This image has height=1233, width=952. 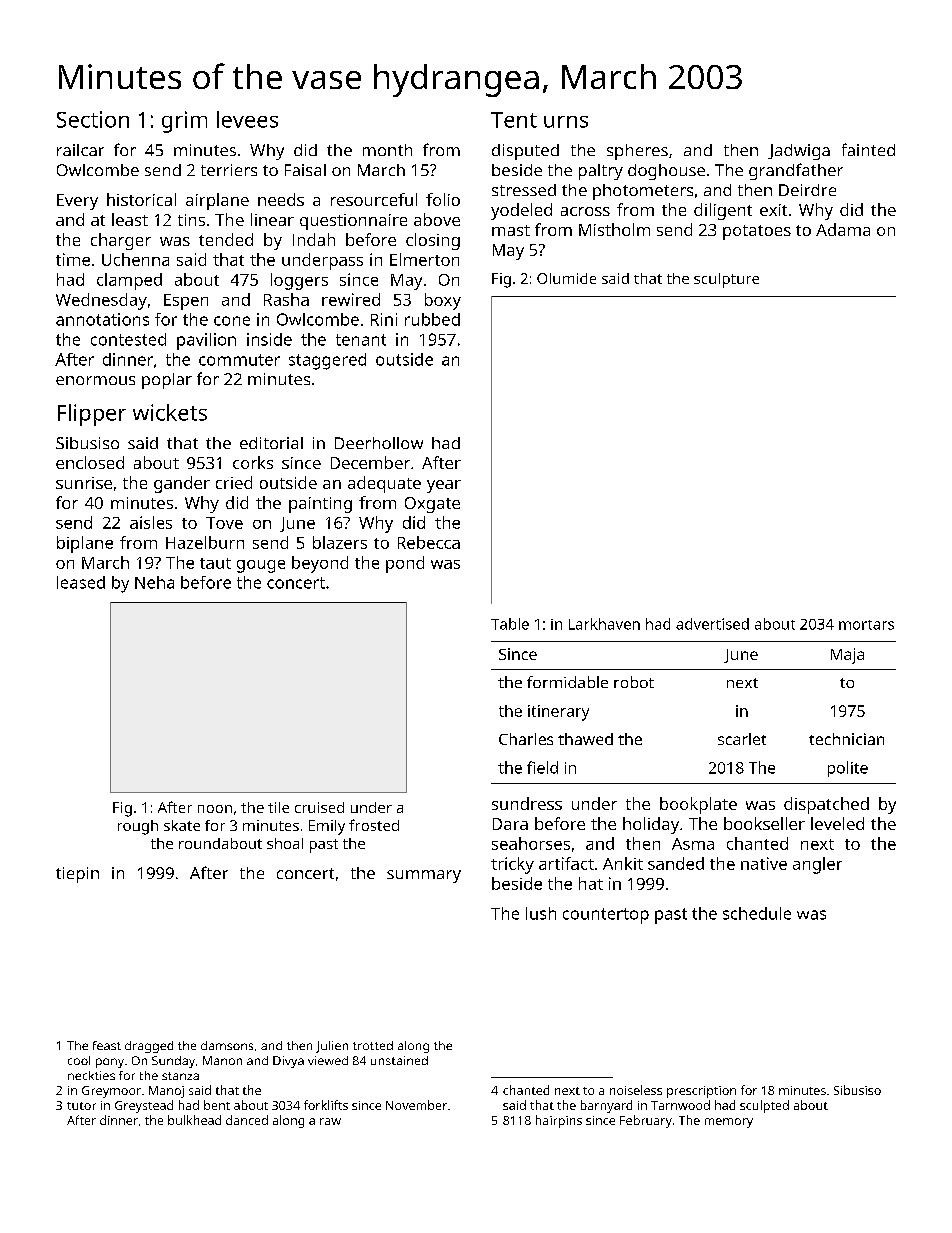 What do you see at coordinates (526, 739) in the image?
I see `Charles` at bounding box center [526, 739].
